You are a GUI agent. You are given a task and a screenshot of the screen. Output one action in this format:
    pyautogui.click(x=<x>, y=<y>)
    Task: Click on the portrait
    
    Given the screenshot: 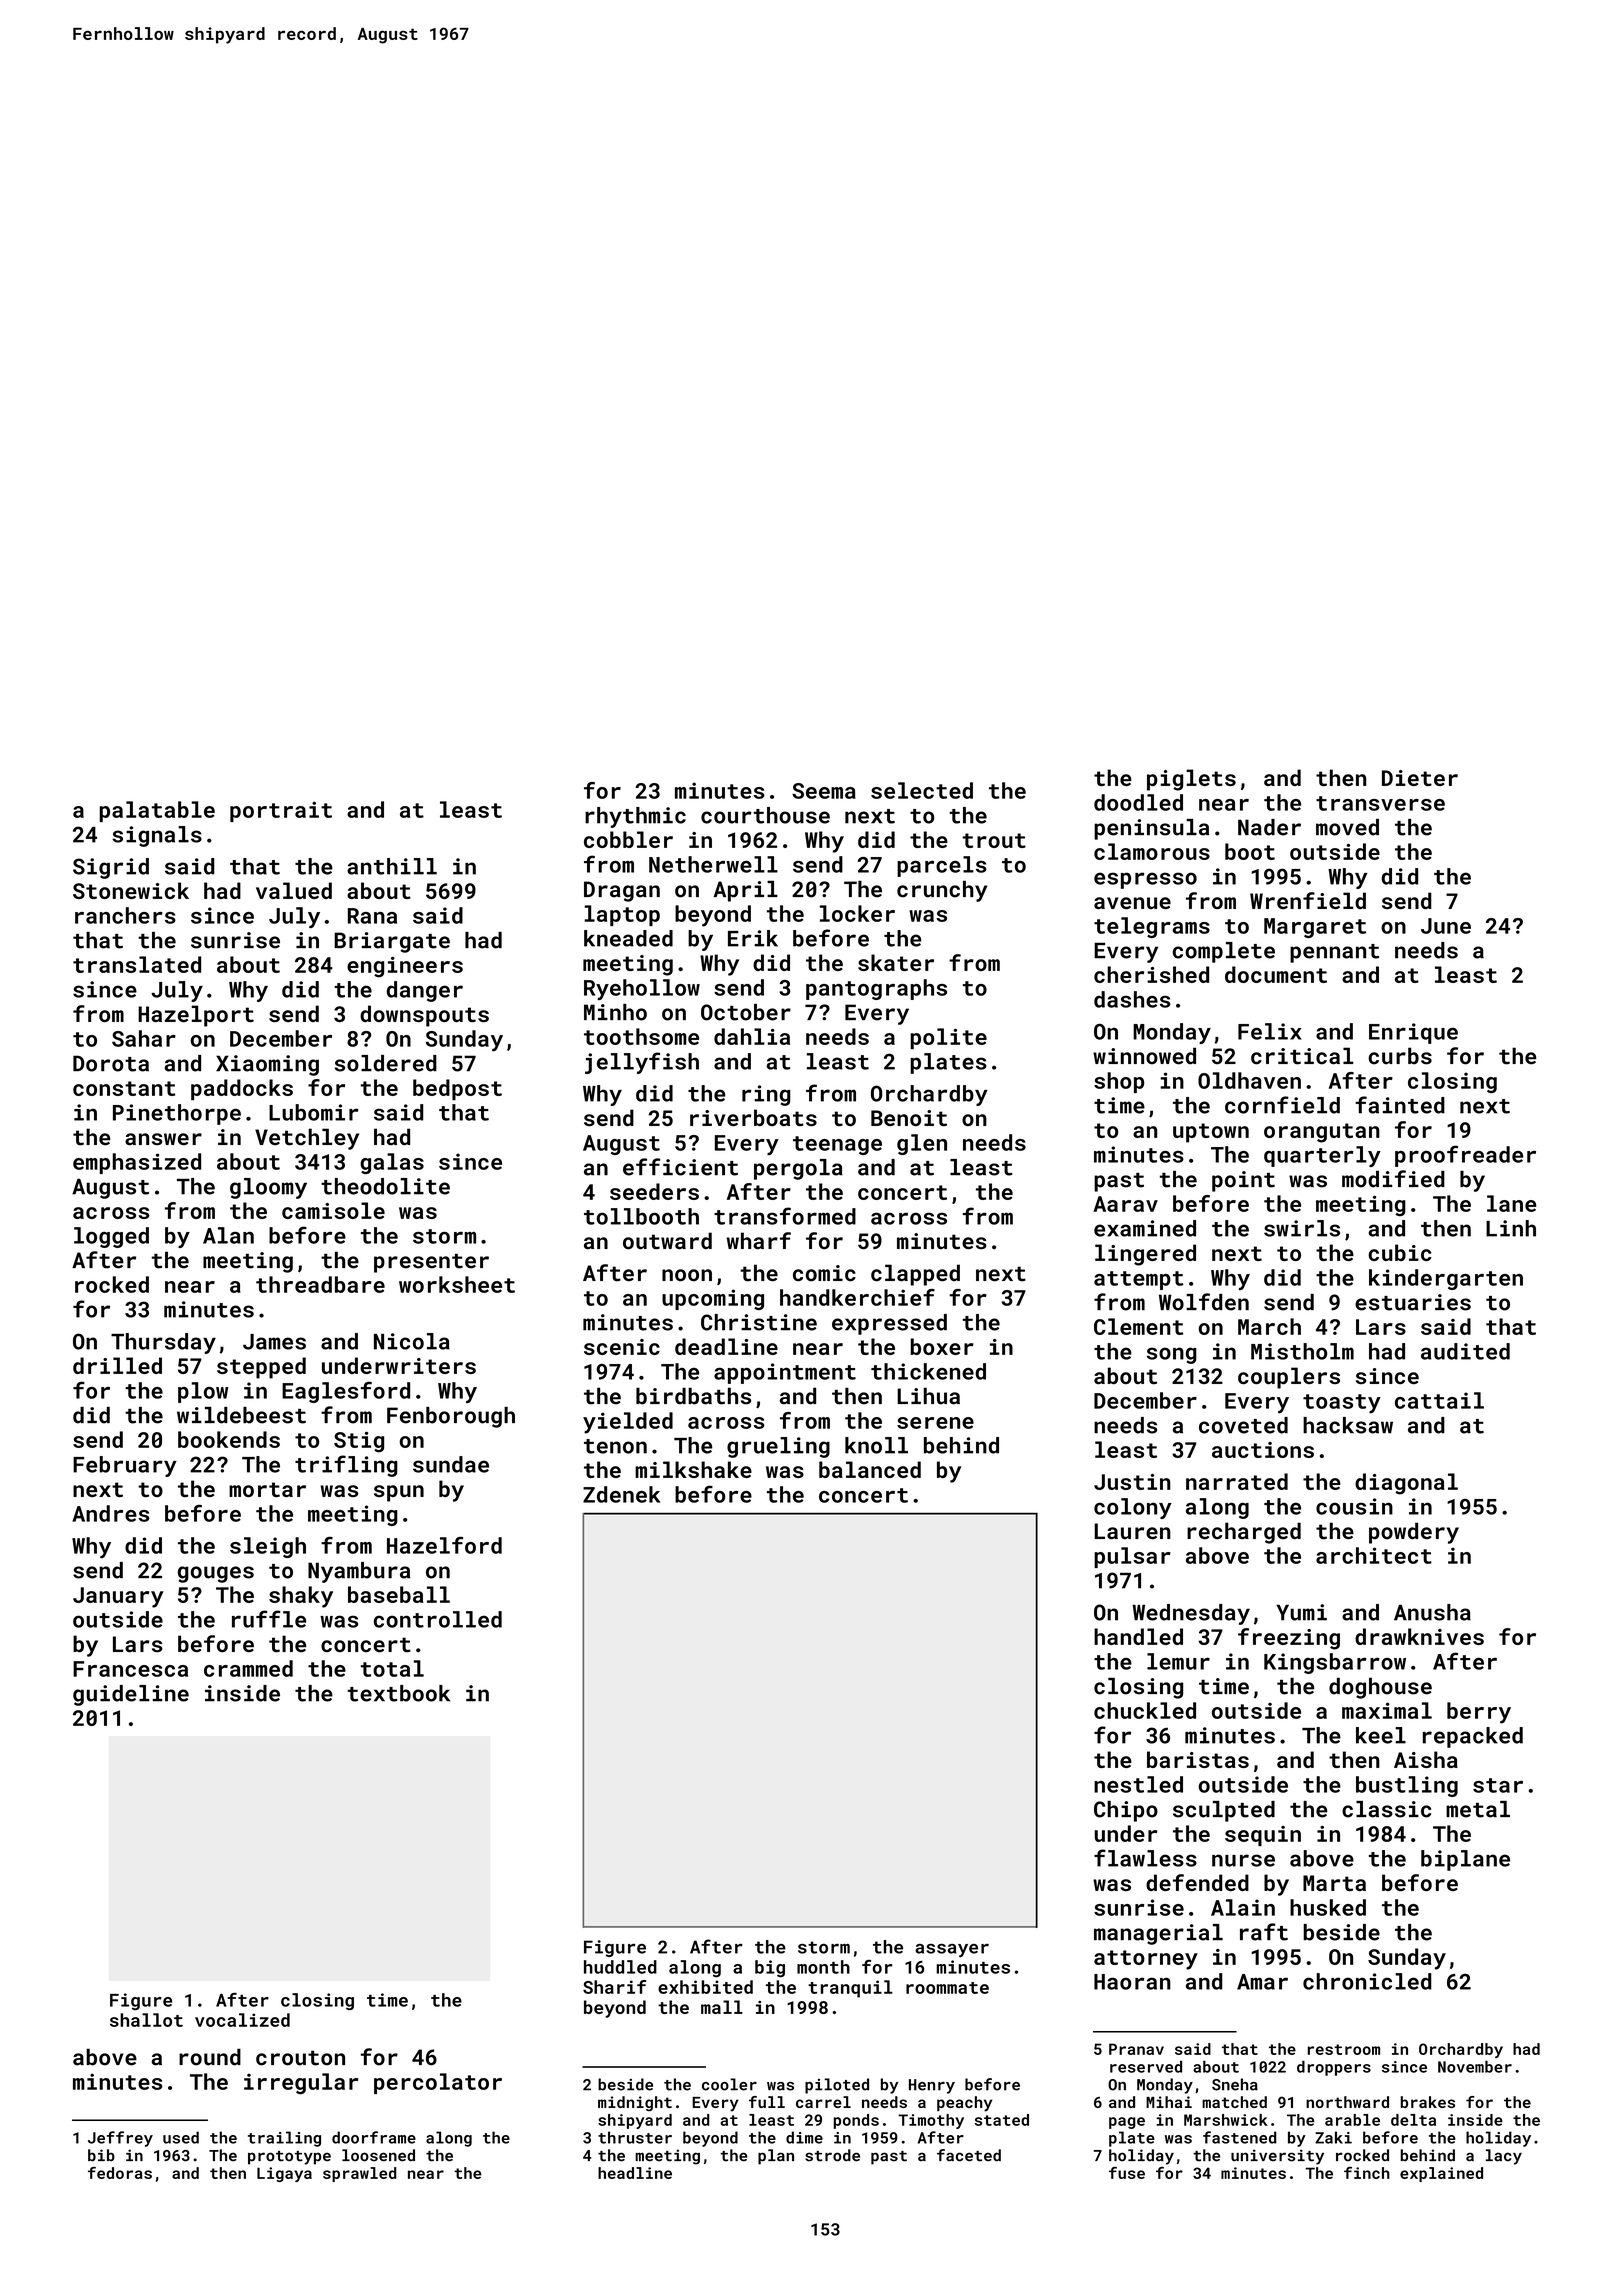 What is the action you would take?
    pyautogui.click(x=281, y=811)
